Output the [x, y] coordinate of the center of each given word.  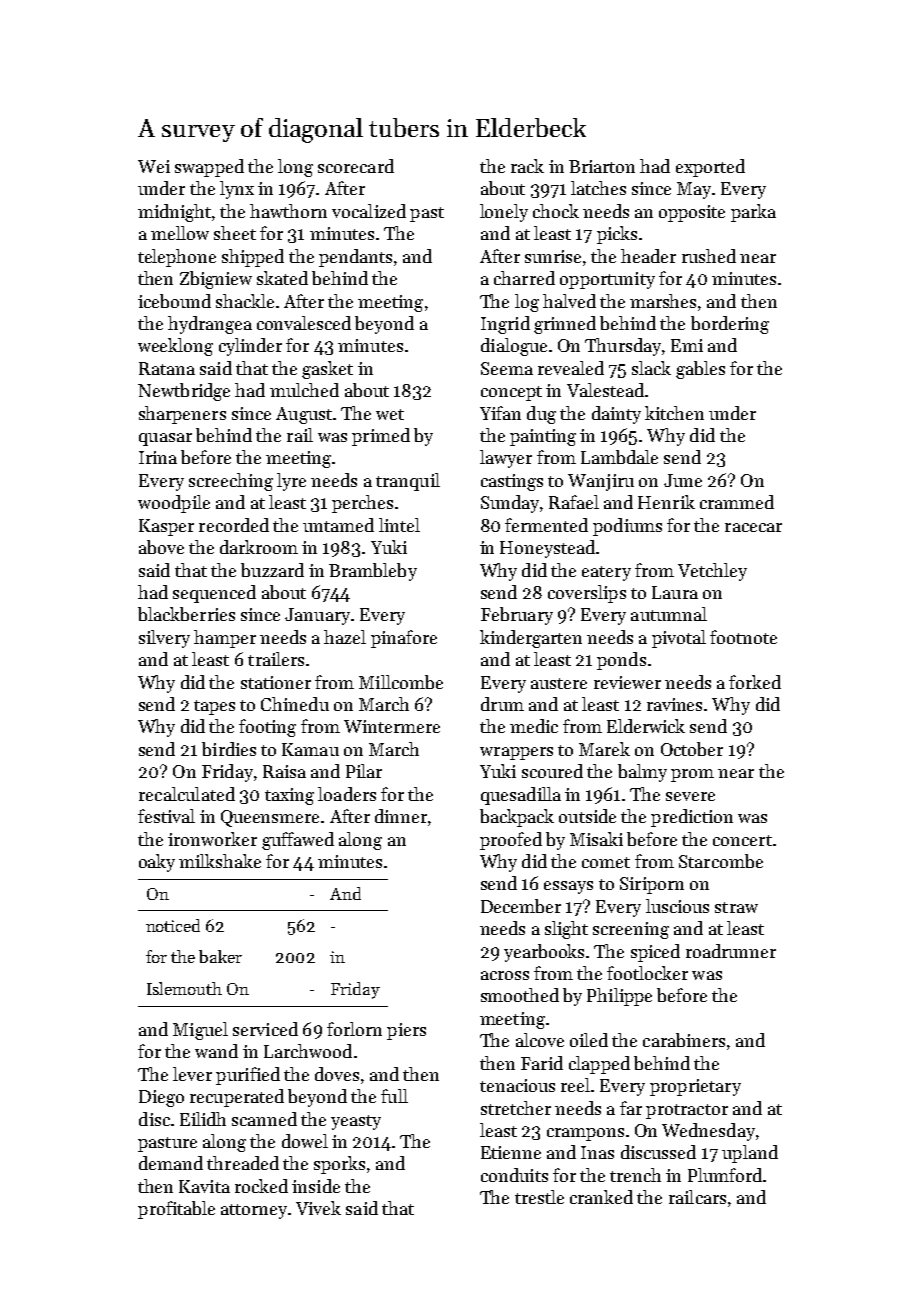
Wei [154, 166]
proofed [511, 841]
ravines [674, 704]
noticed [173, 925]
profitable [176, 1210]
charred [524, 278]
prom [692, 775]
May [694, 190]
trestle [539, 1197]
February [517, 616]
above [161, 547]
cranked [601, 1197]
